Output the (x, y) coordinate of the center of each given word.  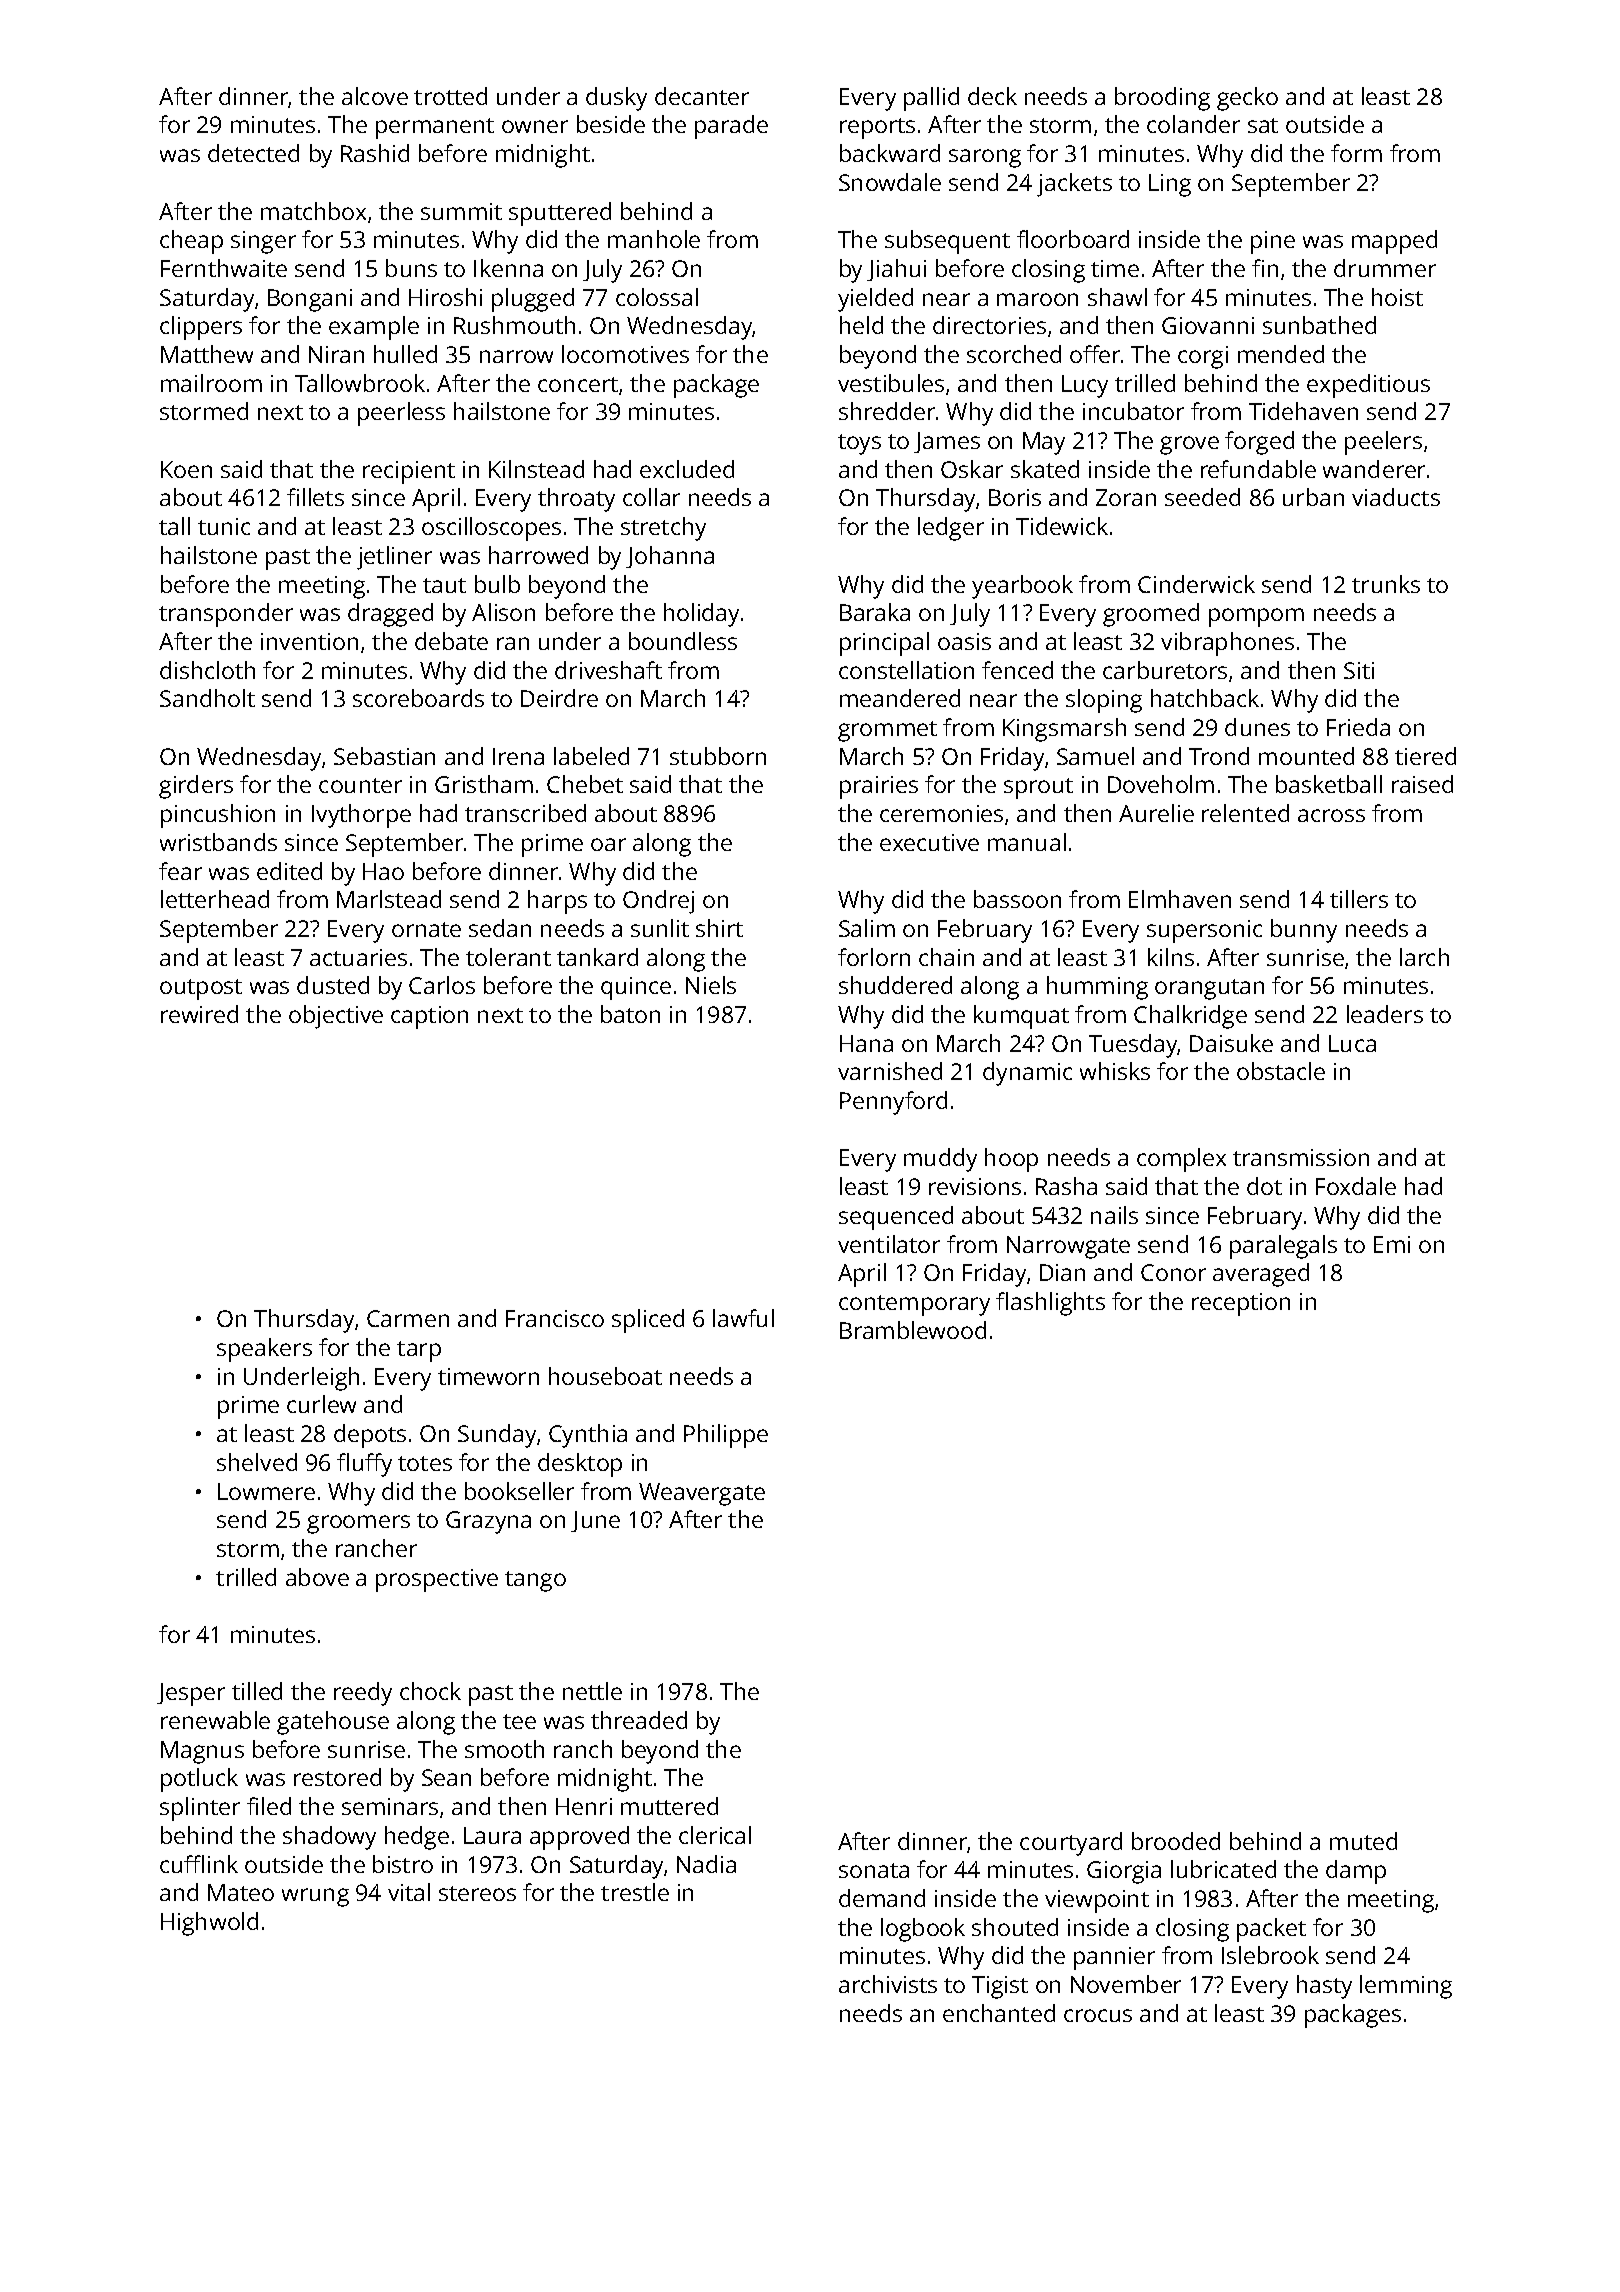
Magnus (202, 1752)
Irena (518, 756)
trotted (450, 96)
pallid (931, 99)
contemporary (914, 1305)
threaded (639, 1720)
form (1356, 153)
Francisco (555, 1318)
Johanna (670, 557)
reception (1241, 1304)
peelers (1383, 443)
